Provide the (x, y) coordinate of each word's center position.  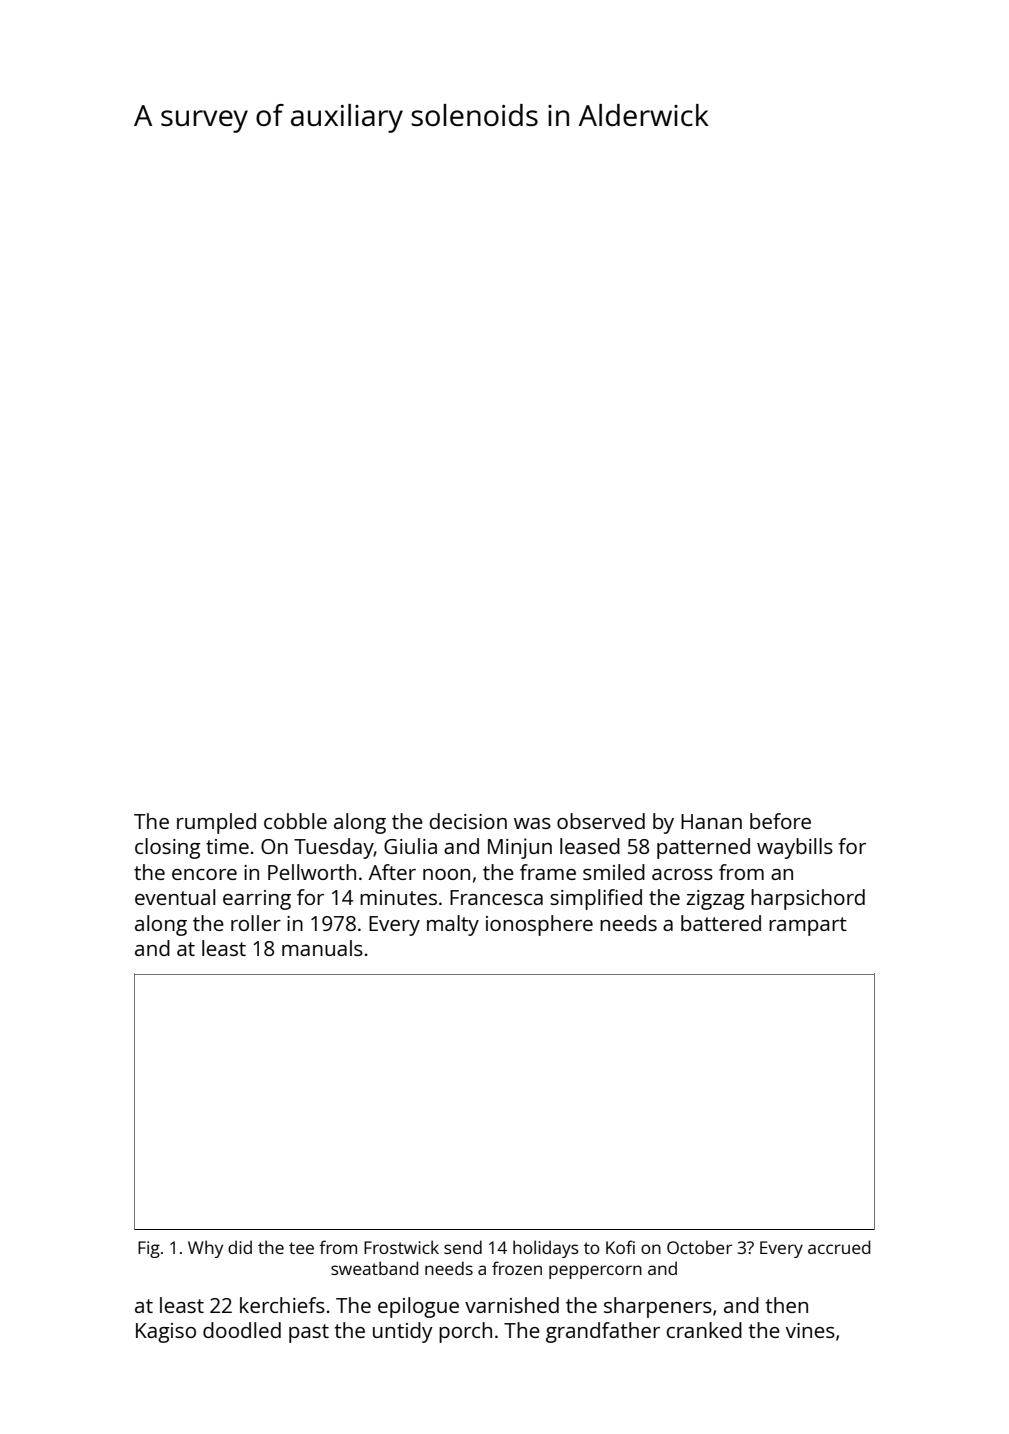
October (699, 1247)
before (780, 821)
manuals (322, 948)
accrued (839, 1247)
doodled (242, 1330)
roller (256, 923)
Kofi (620, 1247)
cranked (704, 1330)
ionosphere (539, 925)
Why (205, 1249)
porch (465, 1332)
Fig (149, 1249)
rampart (808, 926)
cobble (295, 821)
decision (468, 821)
